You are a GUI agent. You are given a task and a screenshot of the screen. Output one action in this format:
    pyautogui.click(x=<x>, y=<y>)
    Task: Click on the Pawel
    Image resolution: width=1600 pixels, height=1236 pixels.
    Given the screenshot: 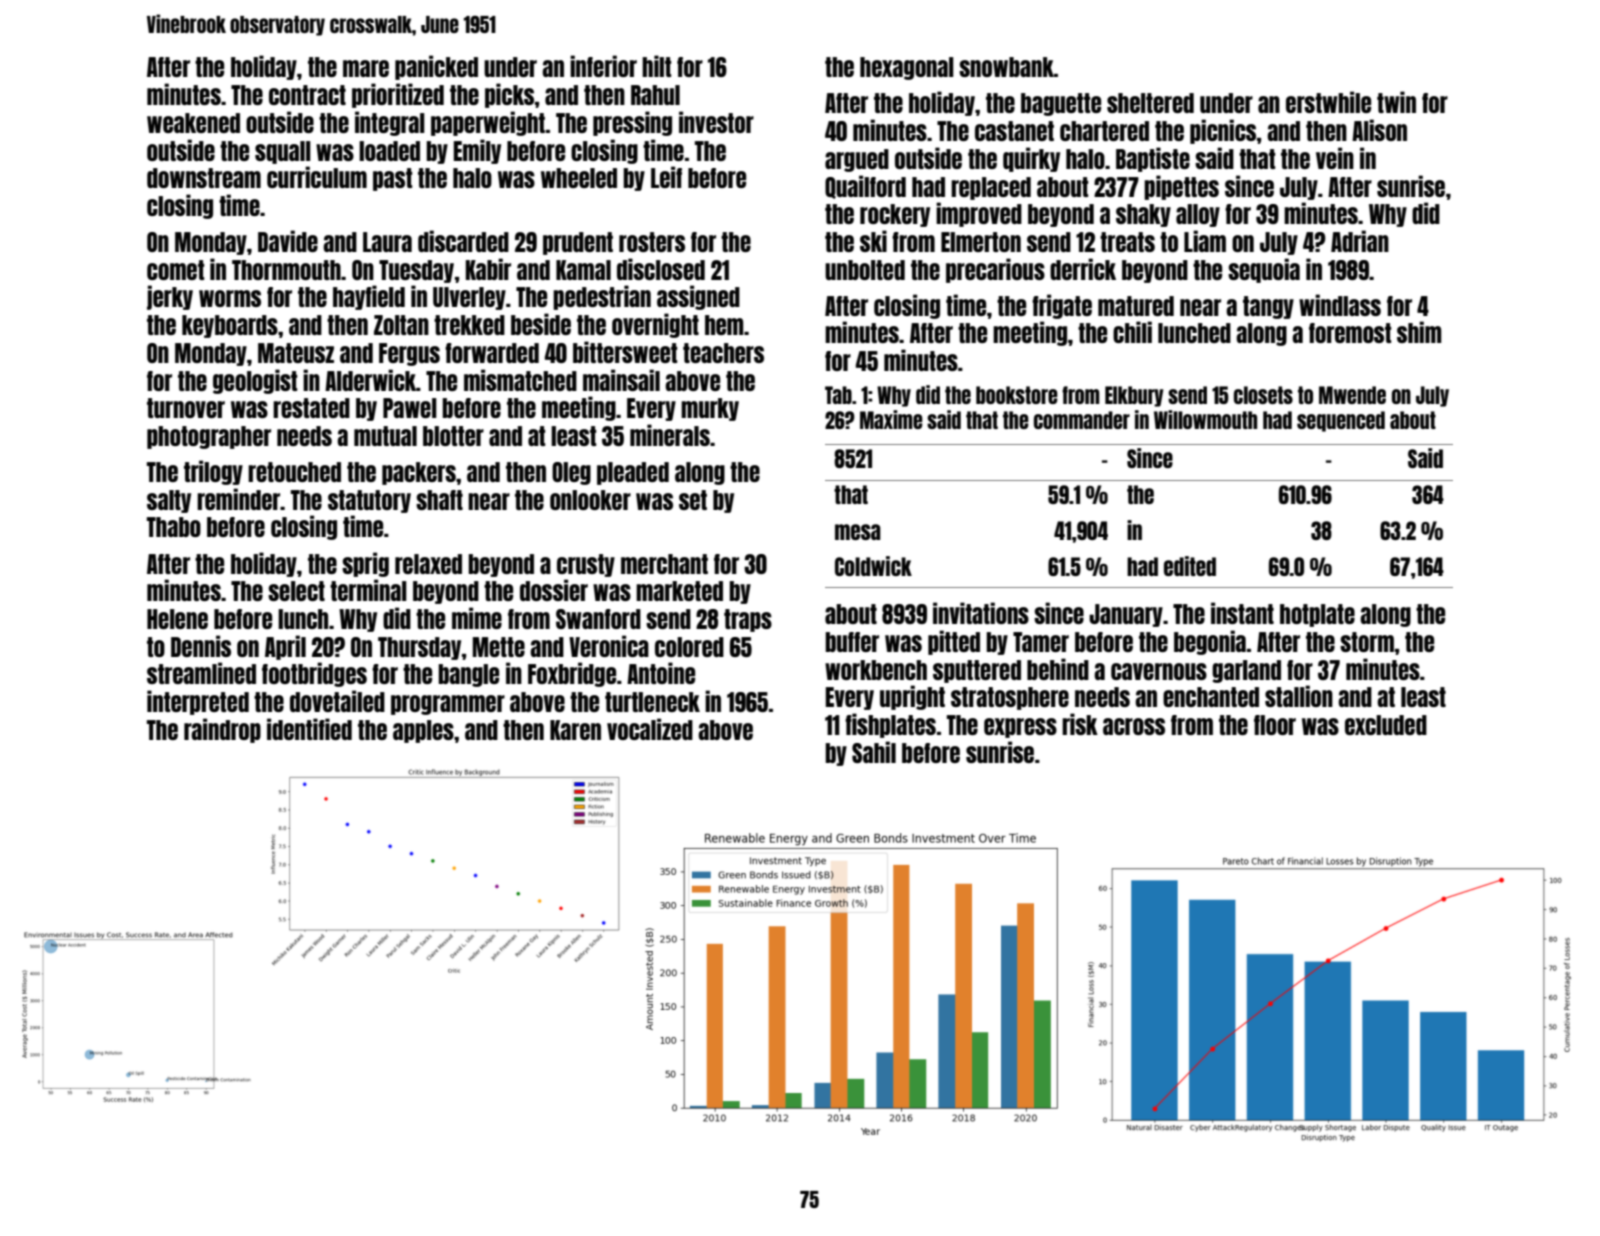 What is the action you would take?
    pyautogui.click(x=410, y=408)
